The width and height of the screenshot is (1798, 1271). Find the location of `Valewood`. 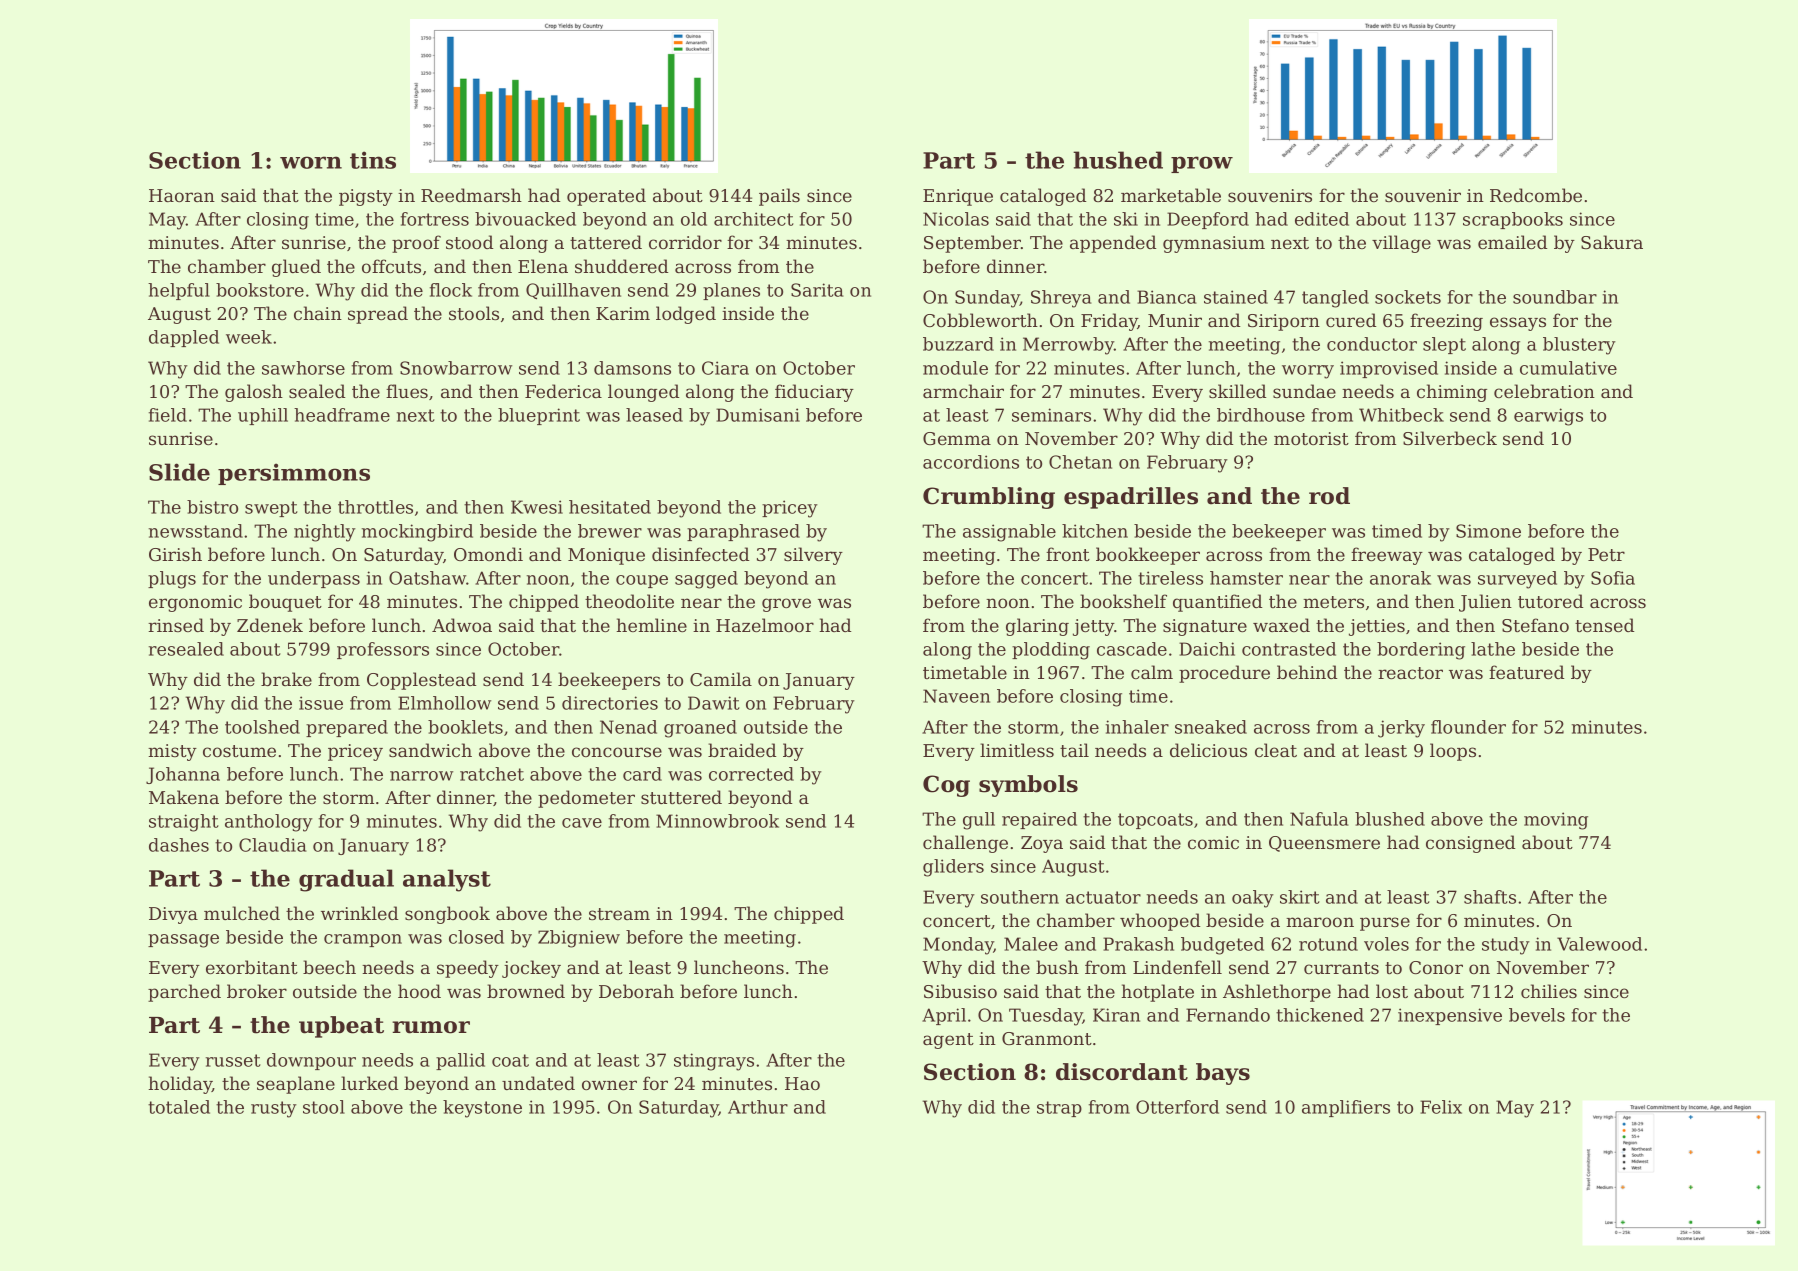

Valewood is located at coordinates (1599, 944).
